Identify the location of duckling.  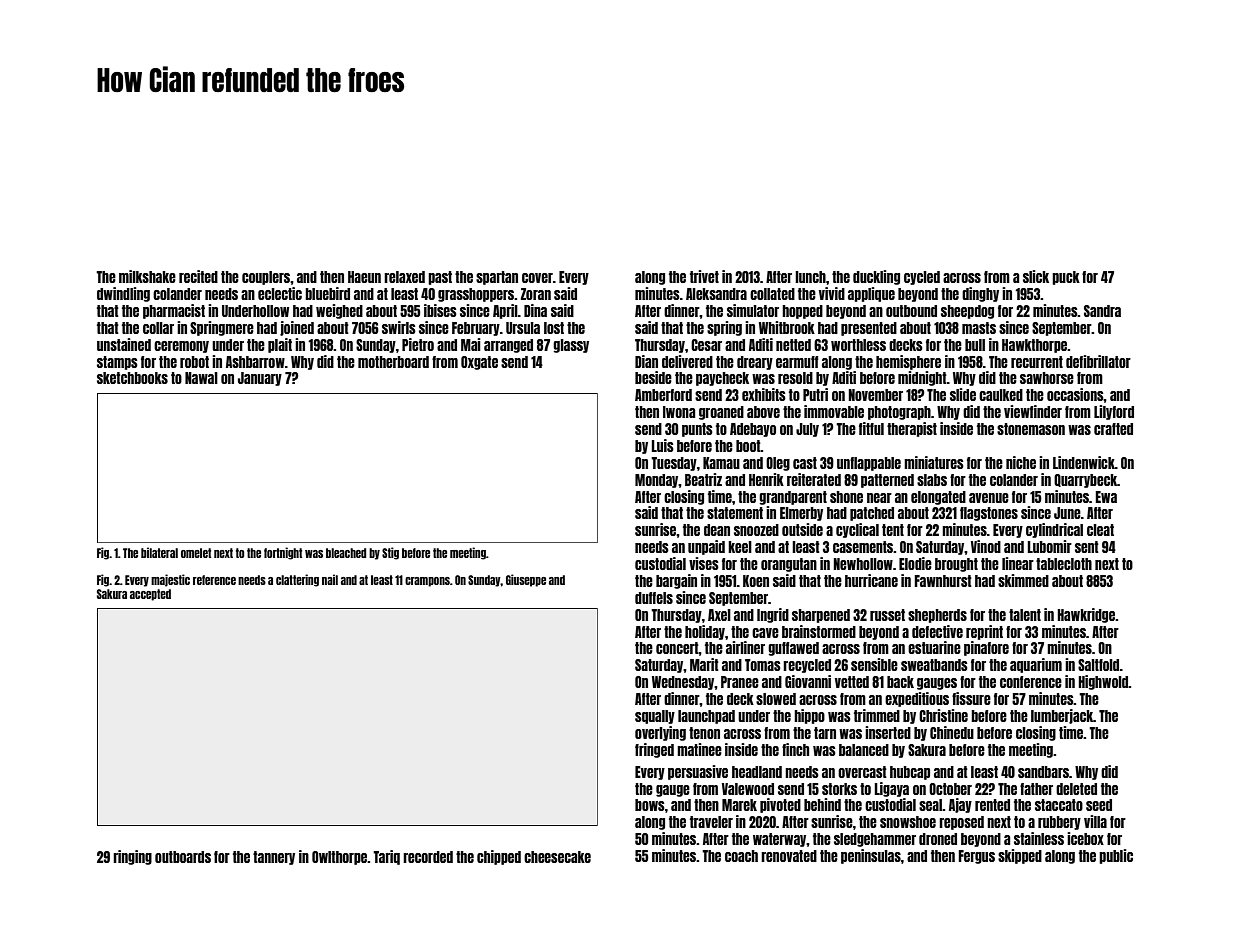
(876, 277).
